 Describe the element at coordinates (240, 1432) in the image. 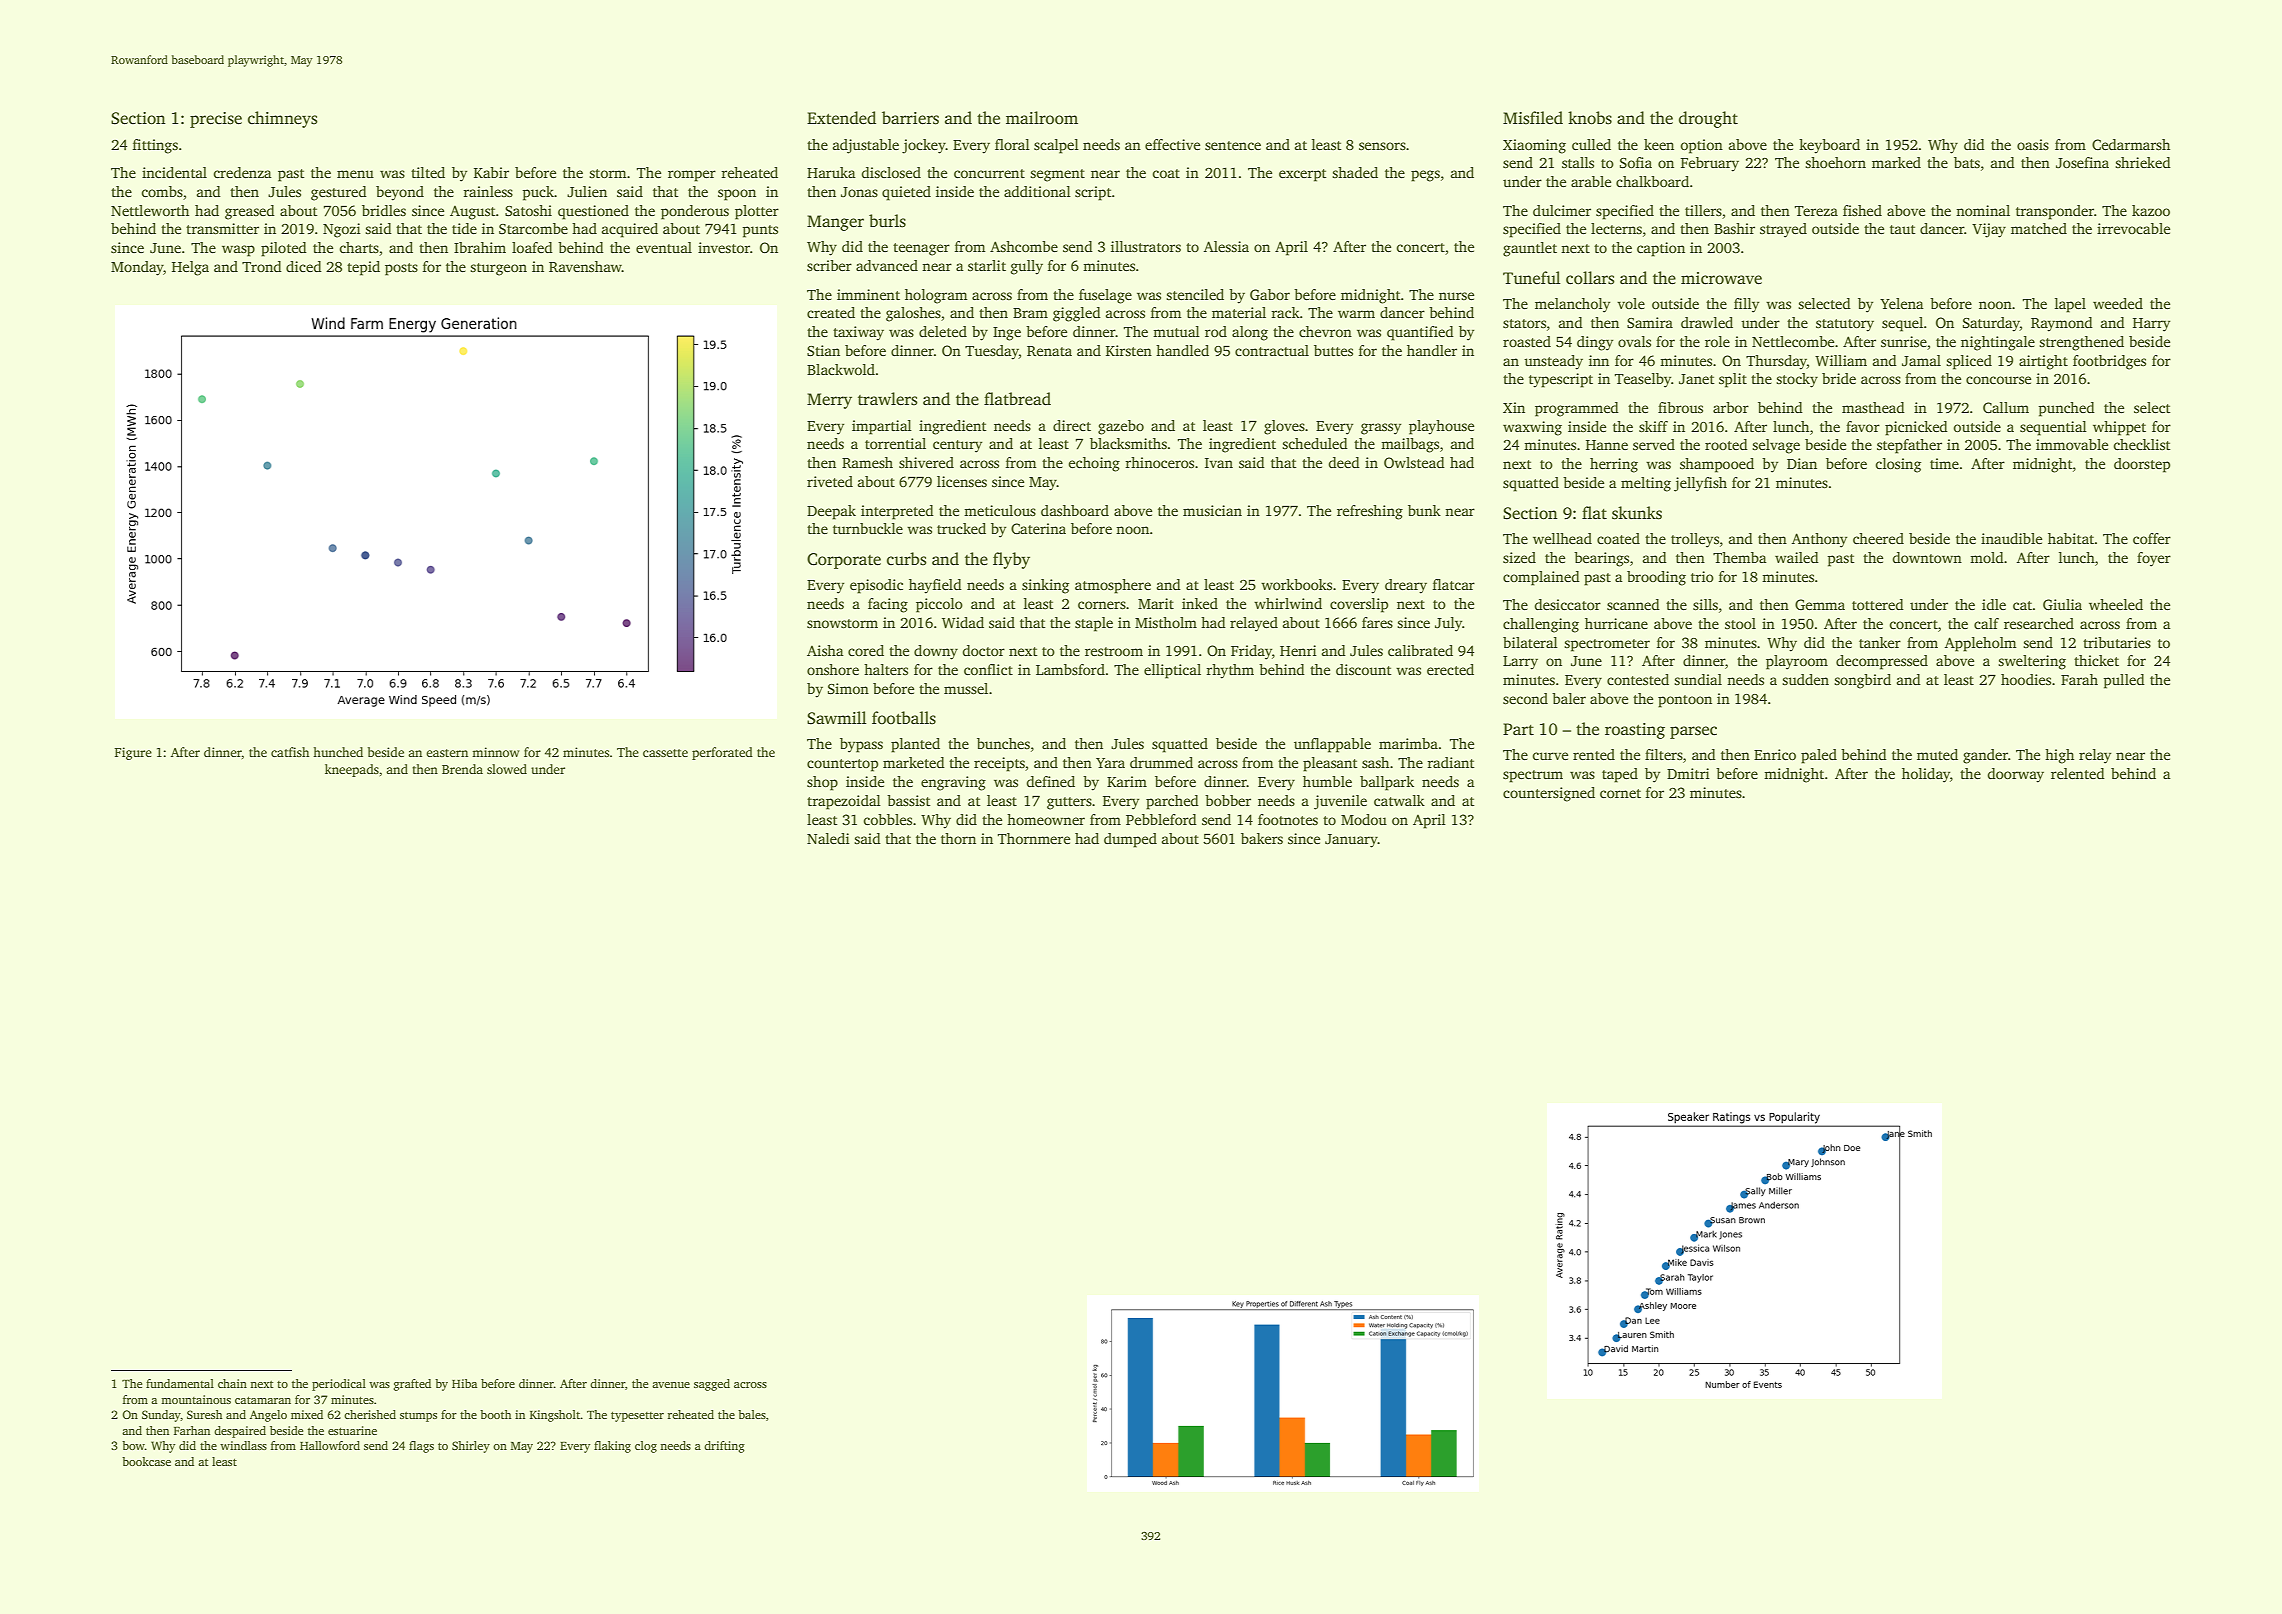

I see `despaired` at that location.
